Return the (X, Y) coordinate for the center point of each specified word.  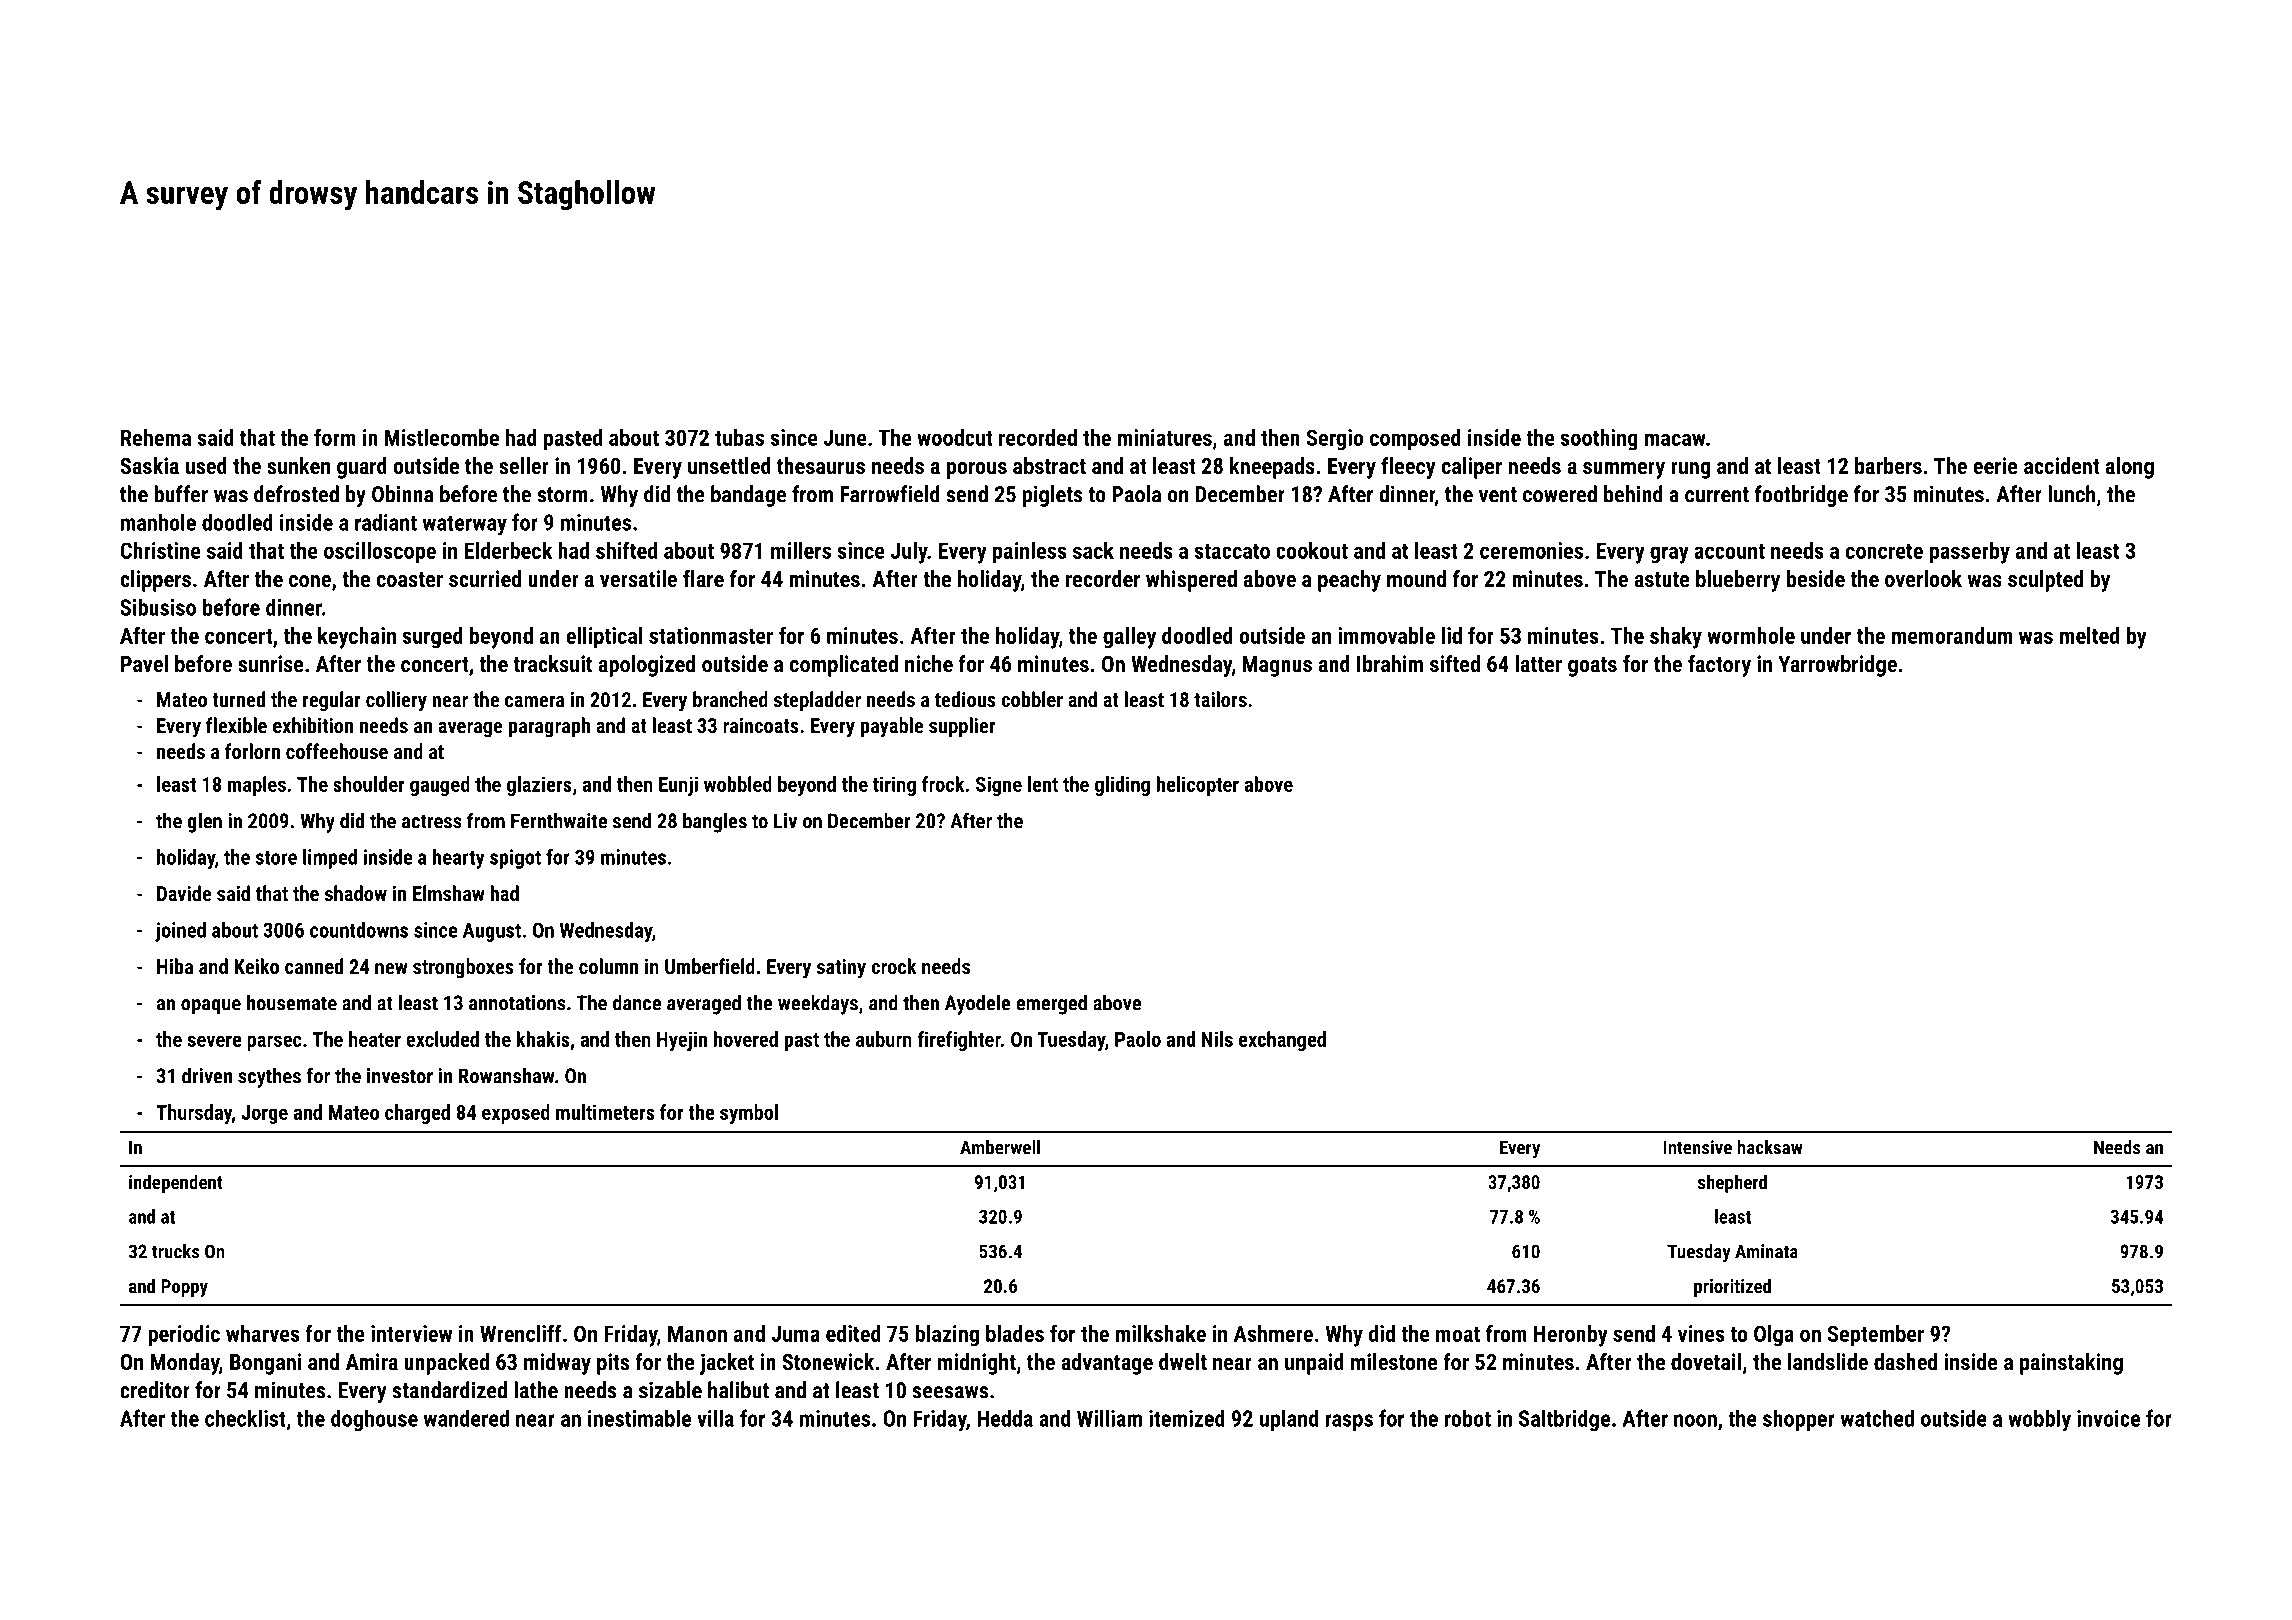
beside (1816, 578)
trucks (175, 1251)
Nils (1217, 1039)
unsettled (729, 465)
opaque (211, 1007)
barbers (1888, 465)
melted (2089, 635)
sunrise (271, 663)
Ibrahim (1390, 663)
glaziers (539, 786)
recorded (1038, 437)
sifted (1455, 663)
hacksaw (1770, 1147)
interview (411, 1333)
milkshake (1161, 1333)
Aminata (1766, 1251)
